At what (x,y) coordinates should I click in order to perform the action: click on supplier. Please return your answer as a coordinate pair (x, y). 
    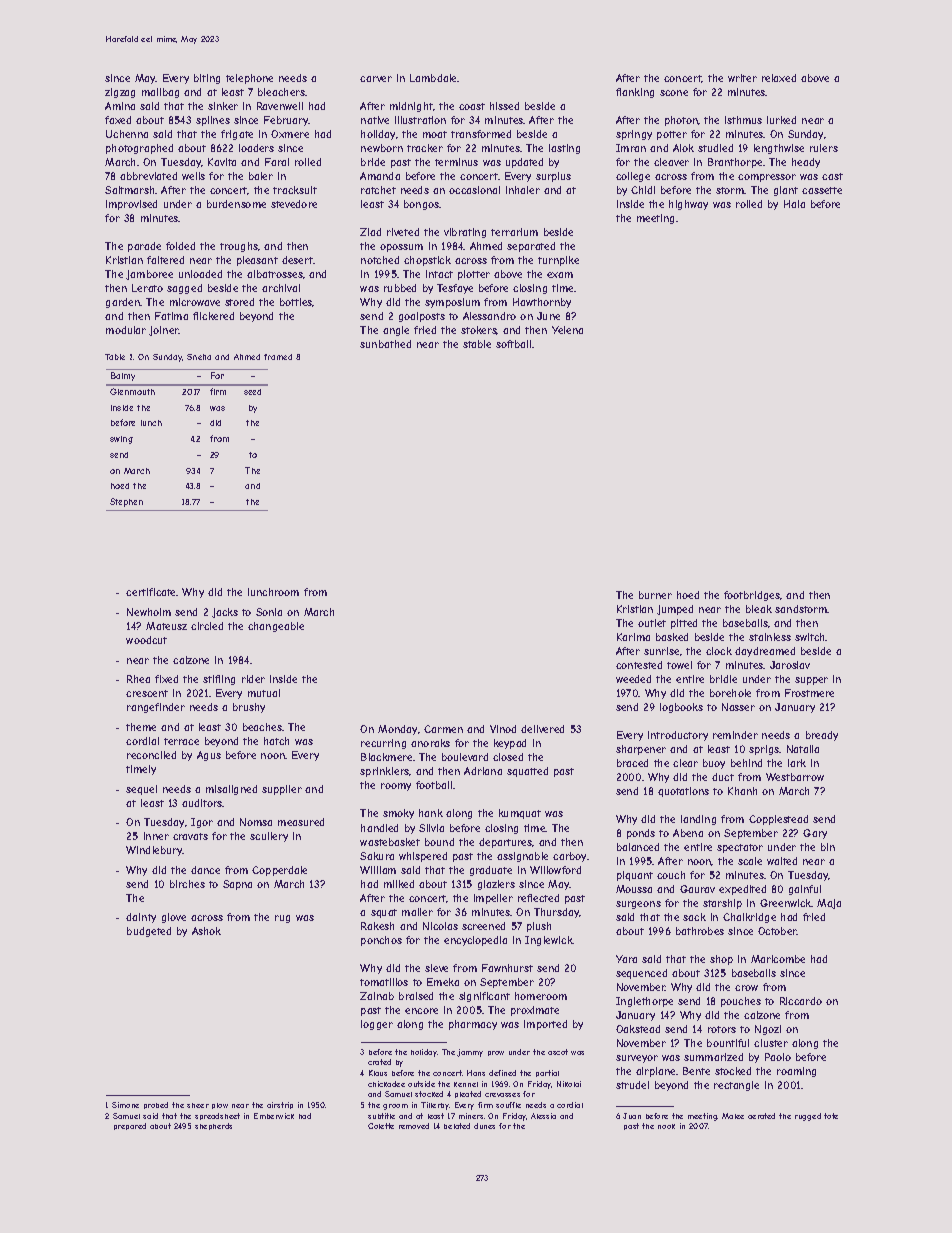
    Looking at the image, I should click on (282, 790).
